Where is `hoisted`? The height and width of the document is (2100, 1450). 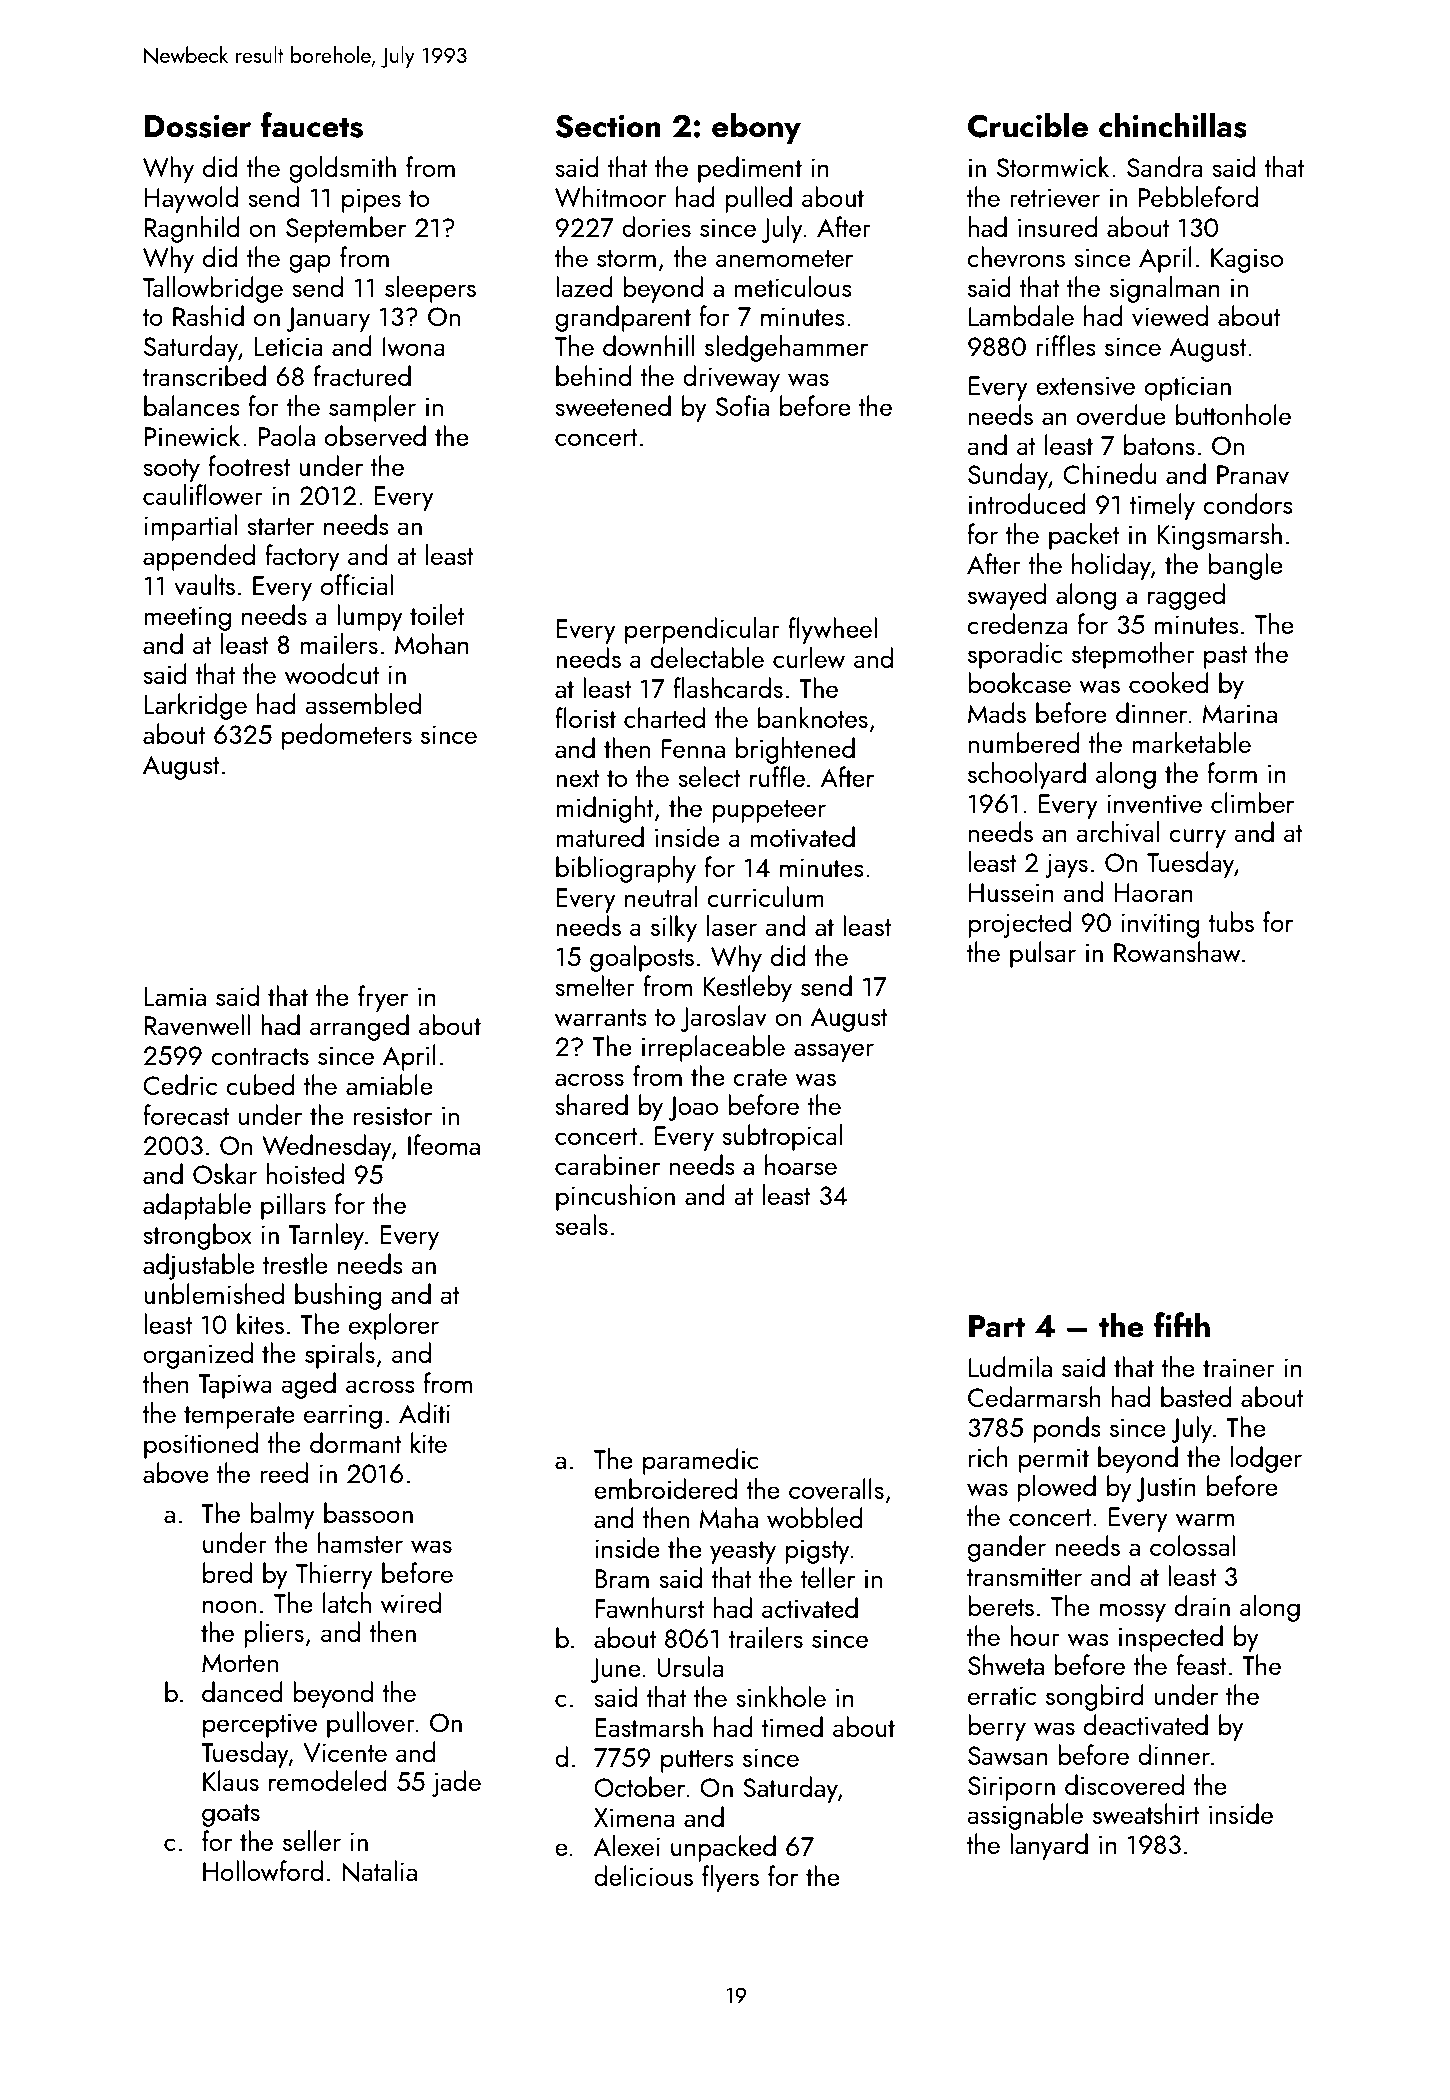
hoisted is located at coordinates (305, 1173).
